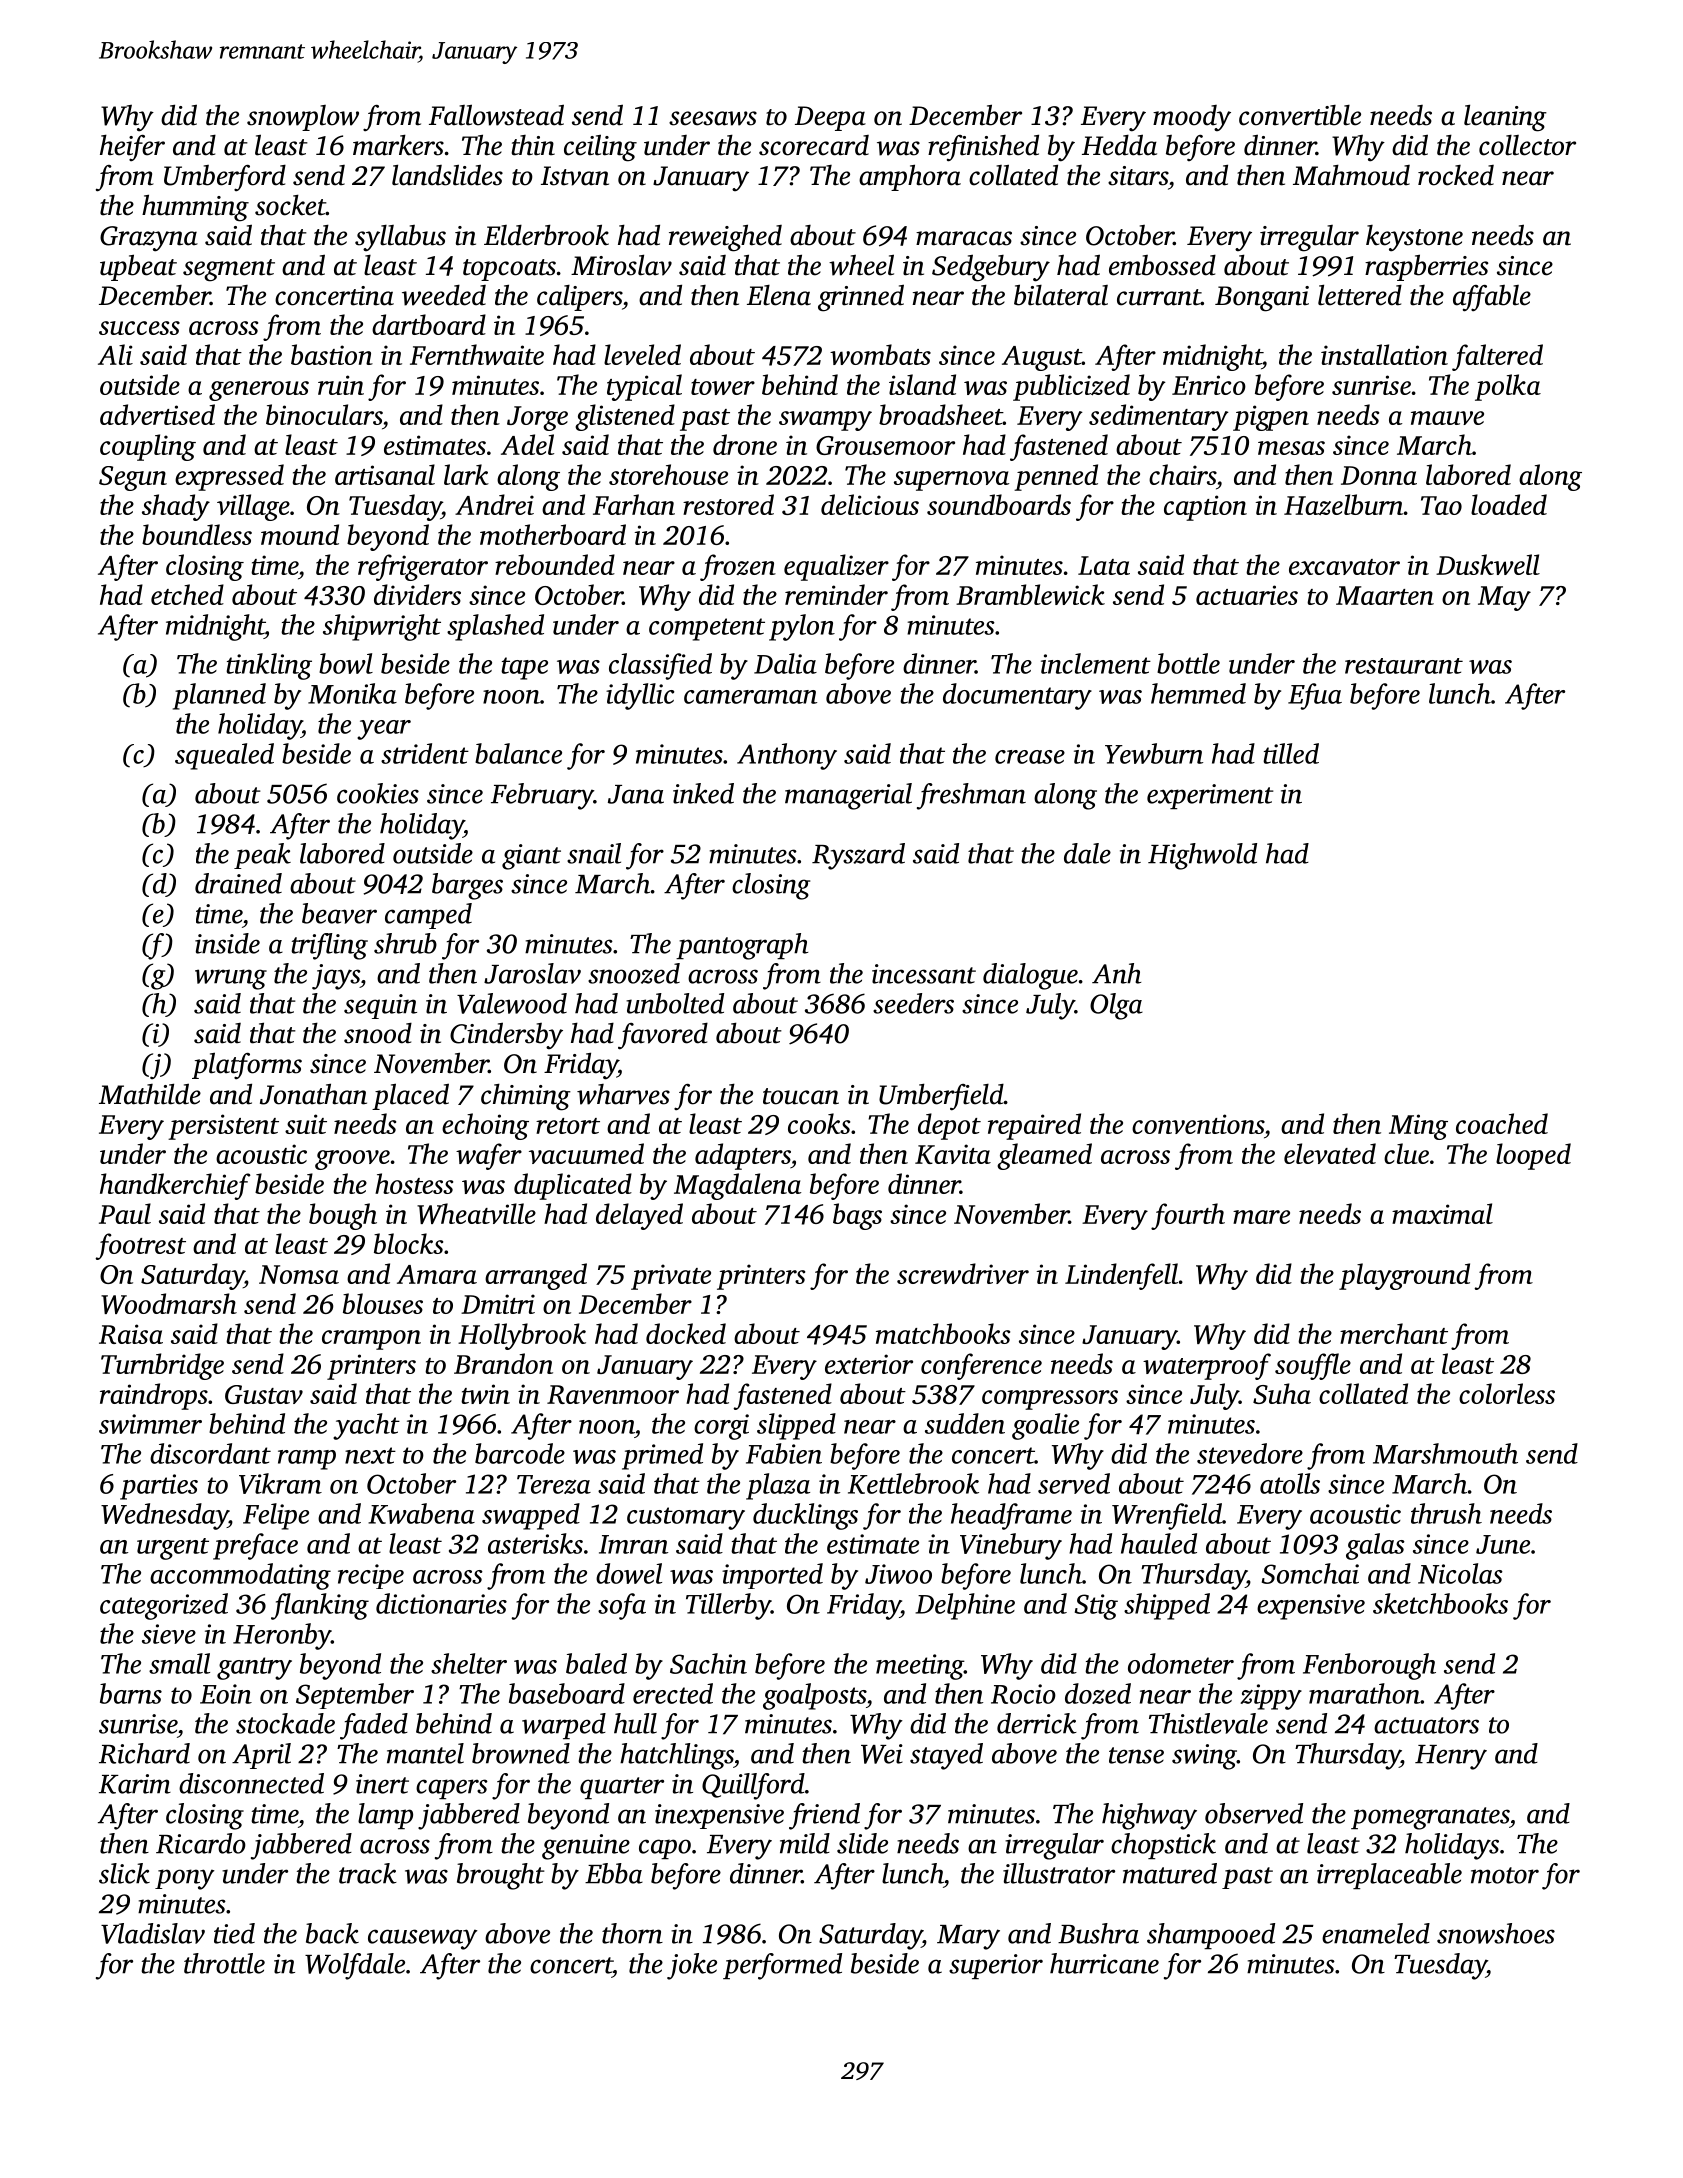 This image has width=1683, height=2178. Describe the element at coordinates (782, 1966) in the image. I see `performed` at that location.
